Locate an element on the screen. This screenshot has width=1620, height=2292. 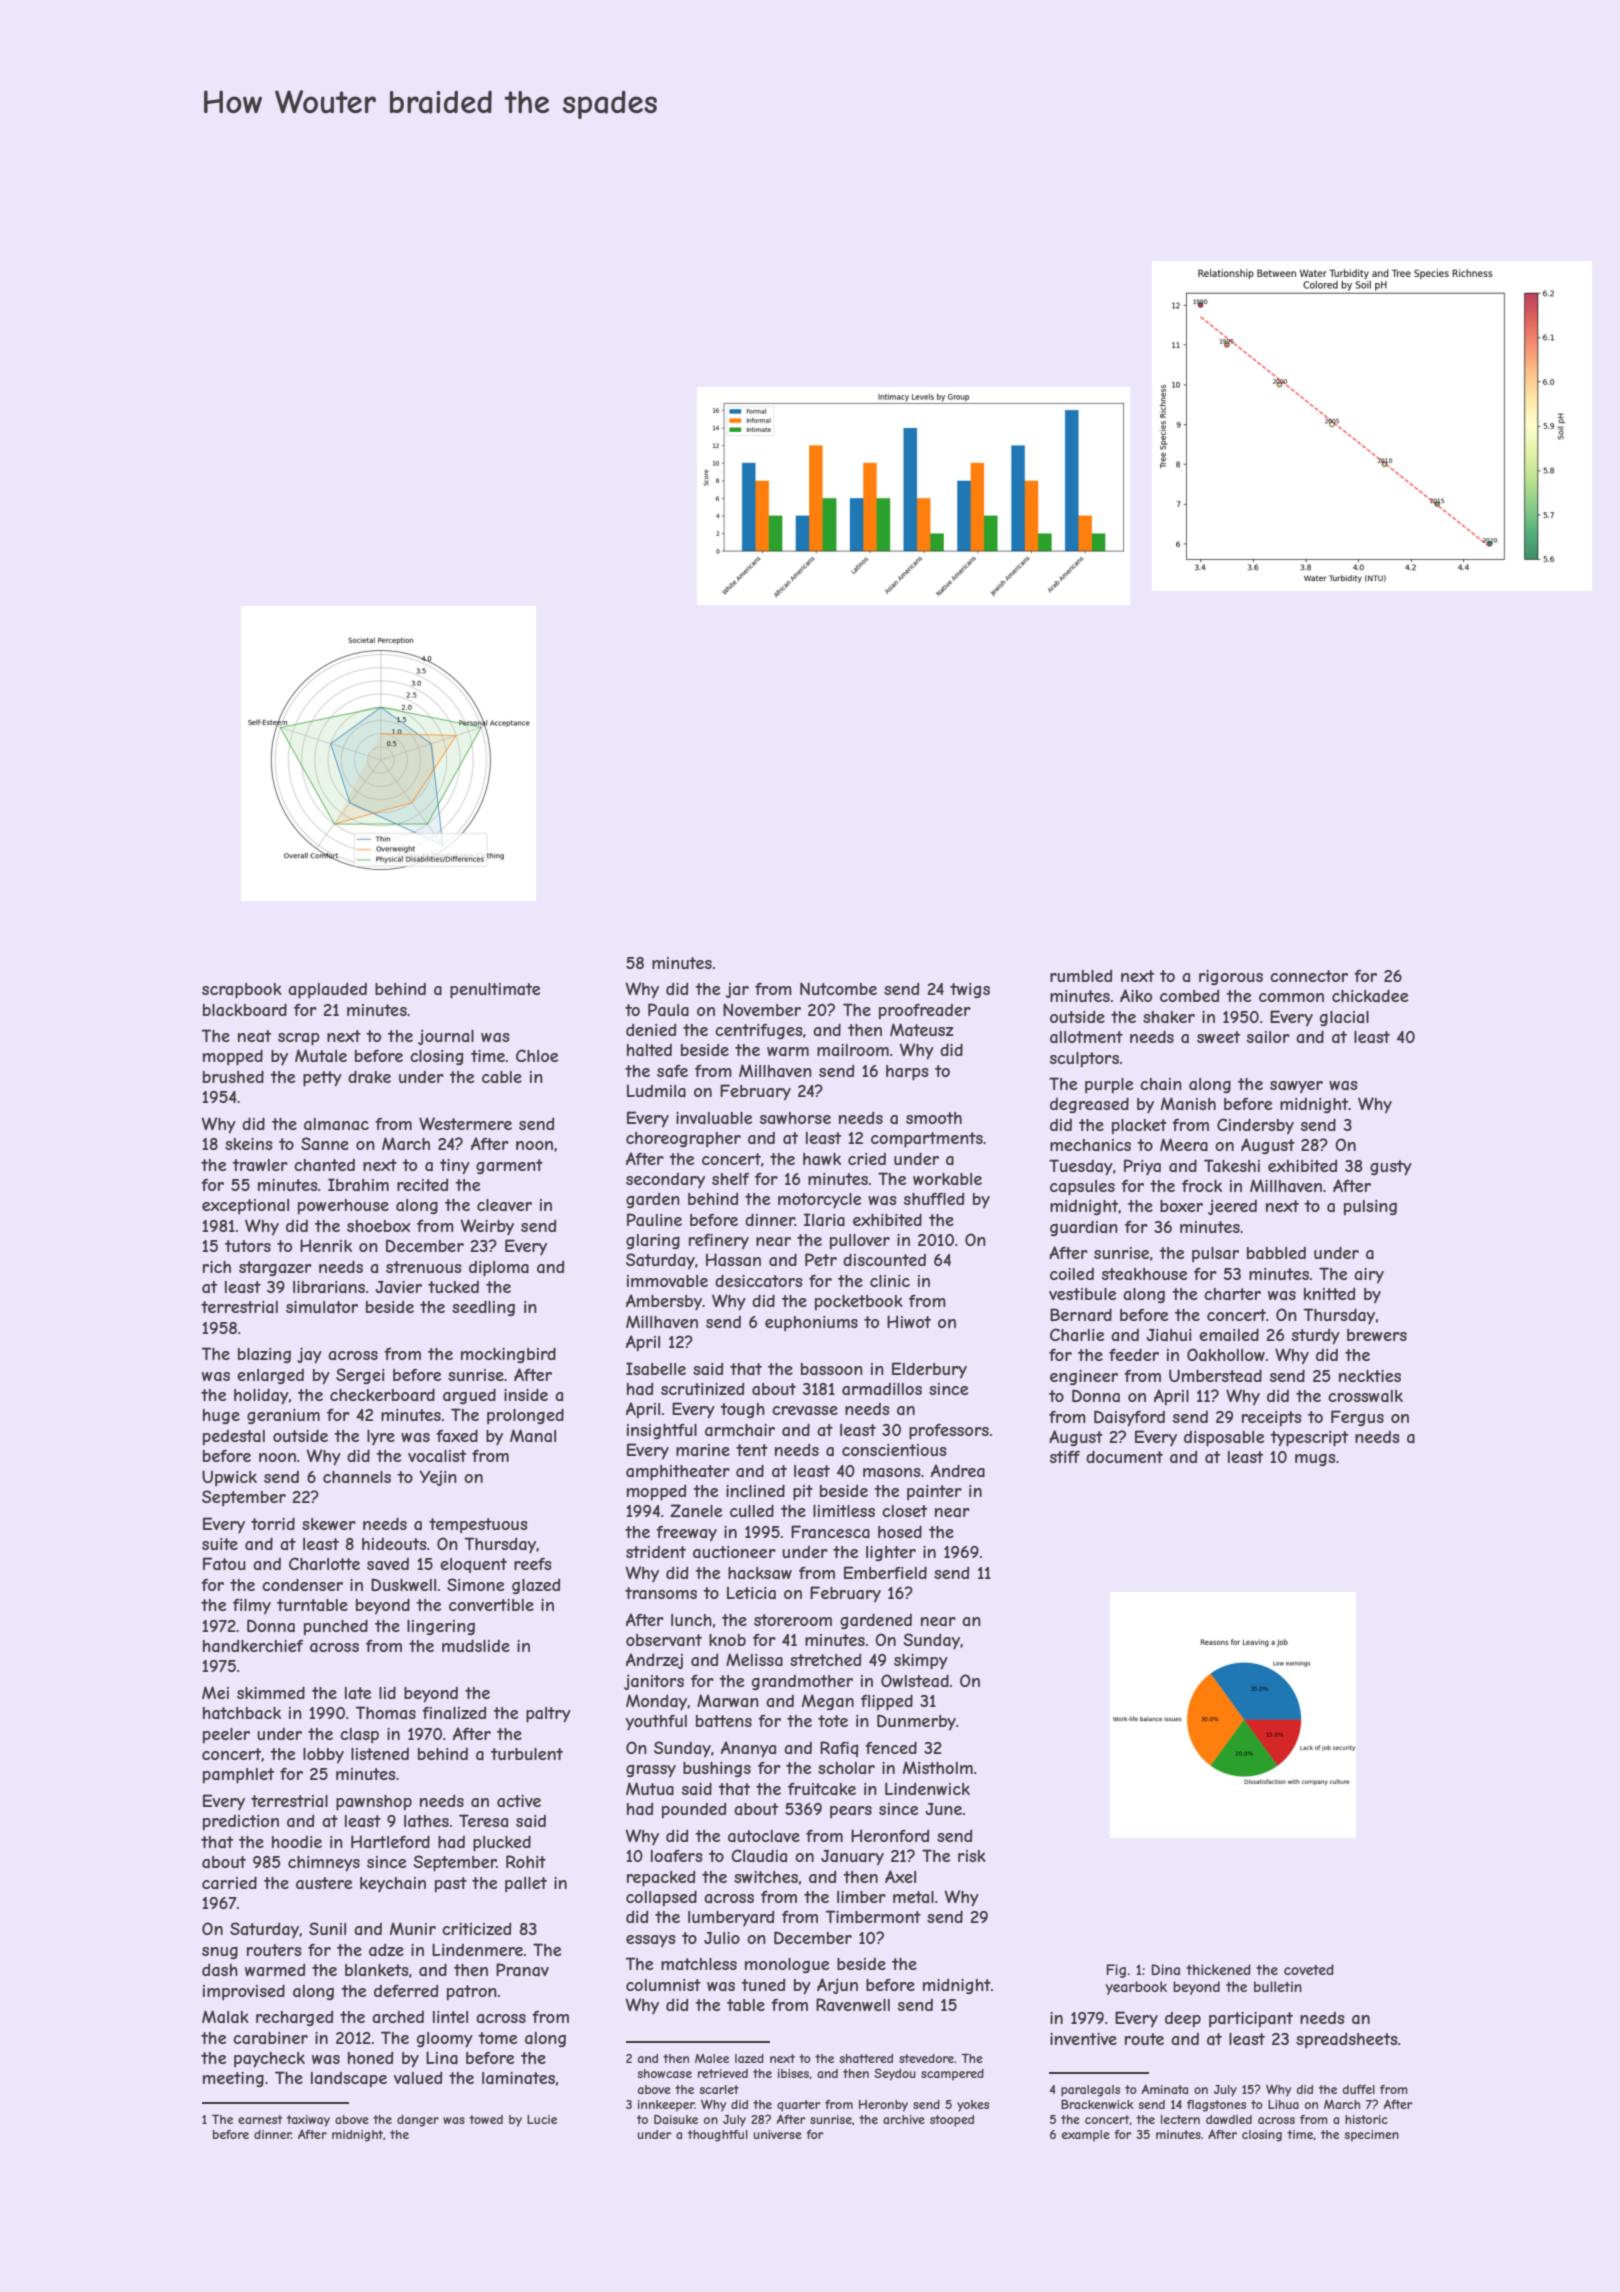
mudslide is located at coordinates (476, 1645).
